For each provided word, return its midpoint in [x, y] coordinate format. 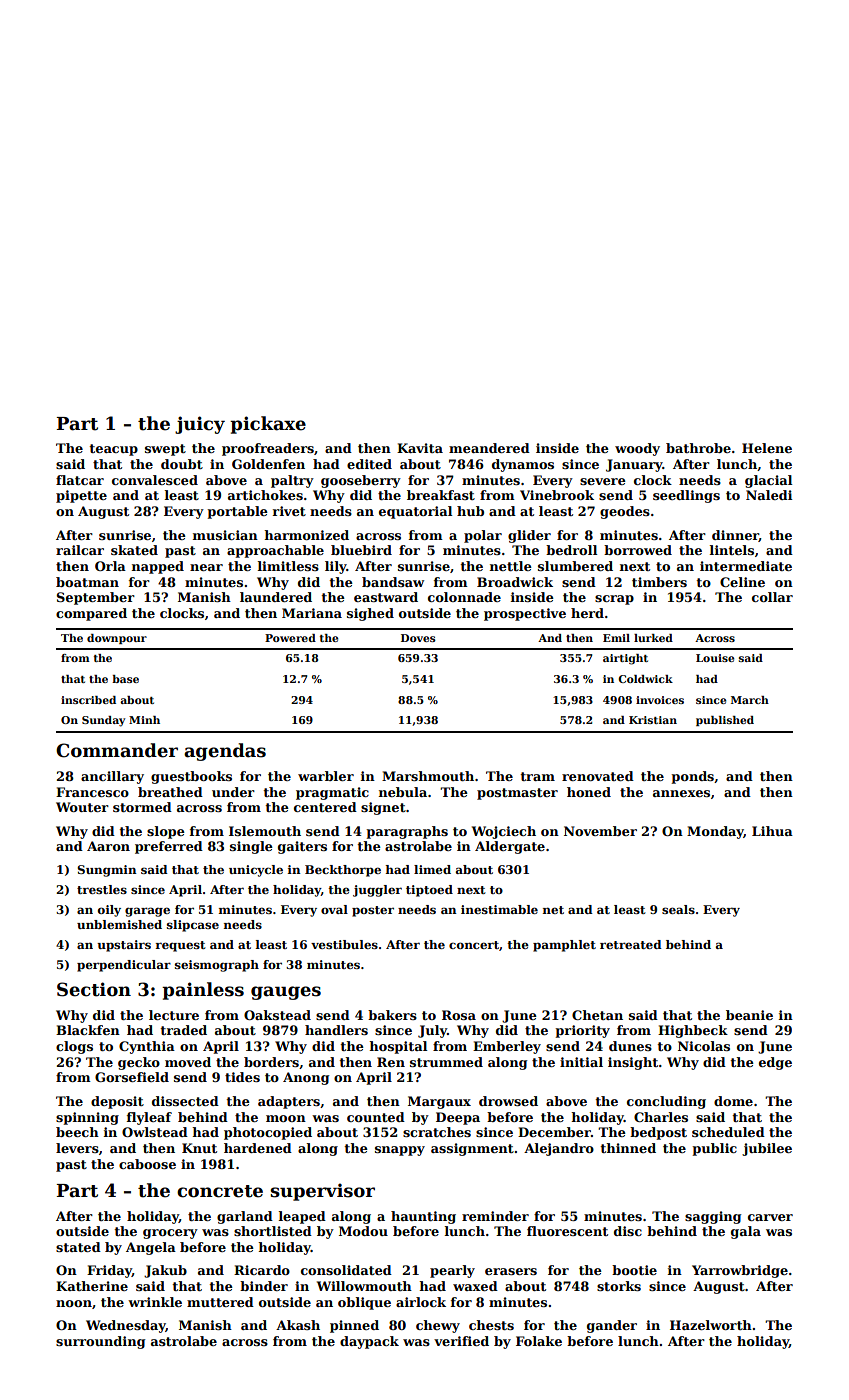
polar [483, 536]
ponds [692, 777]
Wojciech [504, 832]
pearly [452, 1271]
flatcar [80, 480]
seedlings [686, 496]
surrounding [100, 1342]
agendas [225, 752]
